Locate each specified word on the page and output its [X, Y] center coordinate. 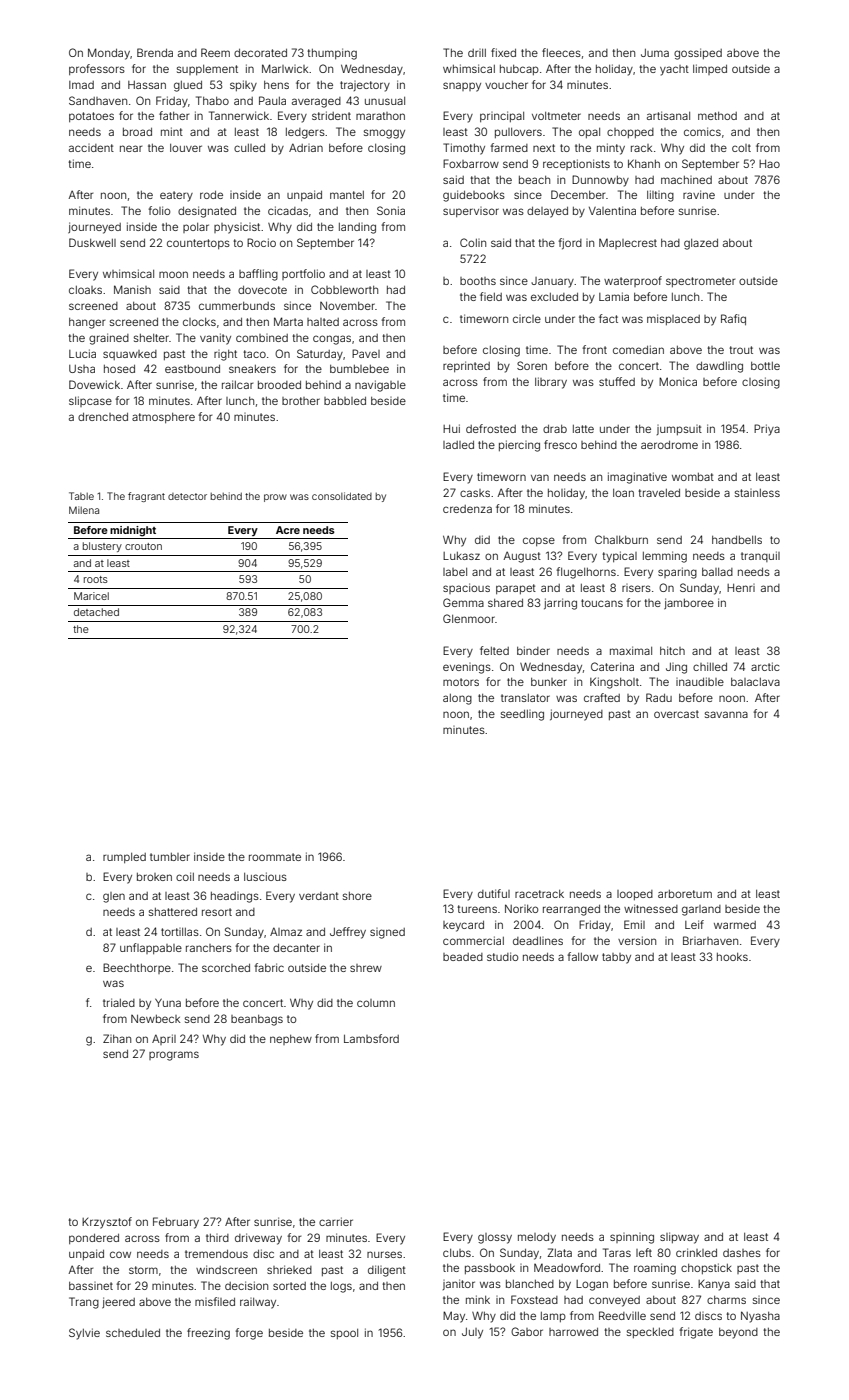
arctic [765, 666]
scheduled [133, 1333]
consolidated [342, 496]
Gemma [463, 602]
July [472, 1333]
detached [96, 612]
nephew [291, 1040]
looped [635, 895]
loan [623, 493]
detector [187, 496]
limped [710, 69]
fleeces [561, 52]
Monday [109, 54]
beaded [463, 957]
